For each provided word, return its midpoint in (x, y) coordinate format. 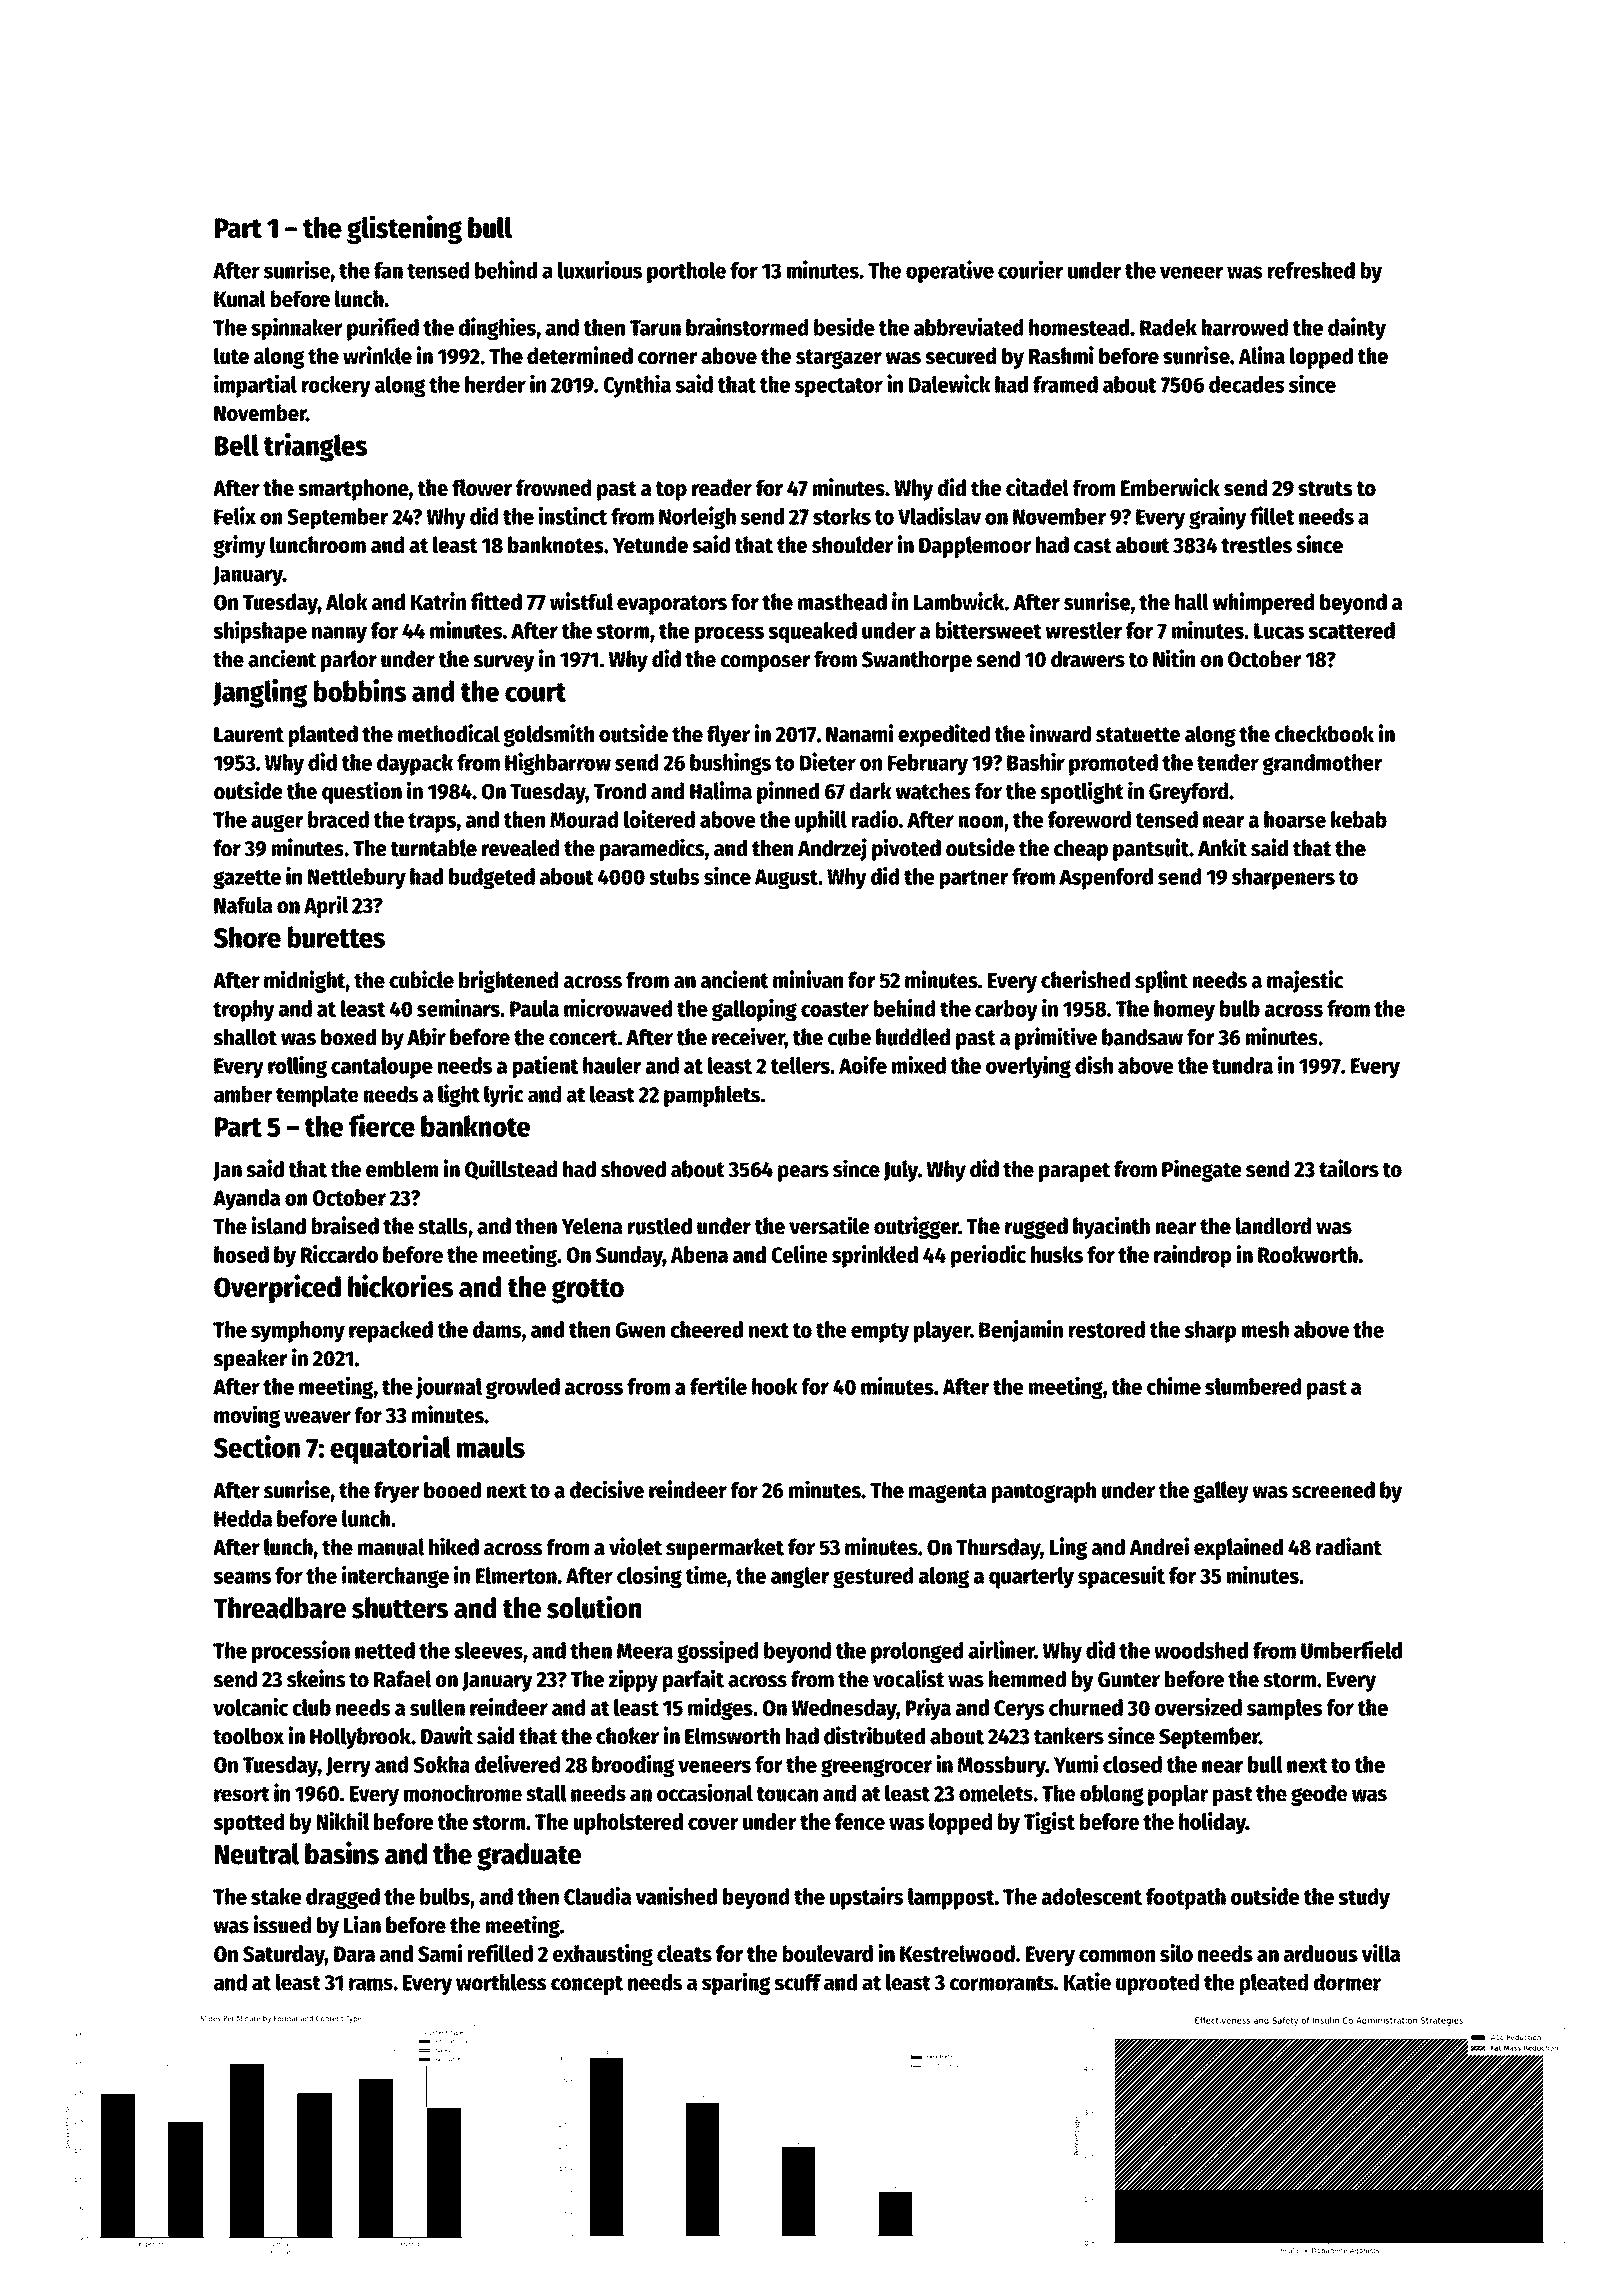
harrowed (1245, 327)
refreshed (1311, 270)
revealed (520, 848)
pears (803, 1173)
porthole (686, 272)
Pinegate (1202, 1170)
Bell (237, 445)
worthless (501, 1982)
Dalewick (949, 383)
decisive (607, 1489)
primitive (1056, 1038)
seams (242, 1577)
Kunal (240, 299)
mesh (1265, 1329)
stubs (674, 876)
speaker (250, 1360)
